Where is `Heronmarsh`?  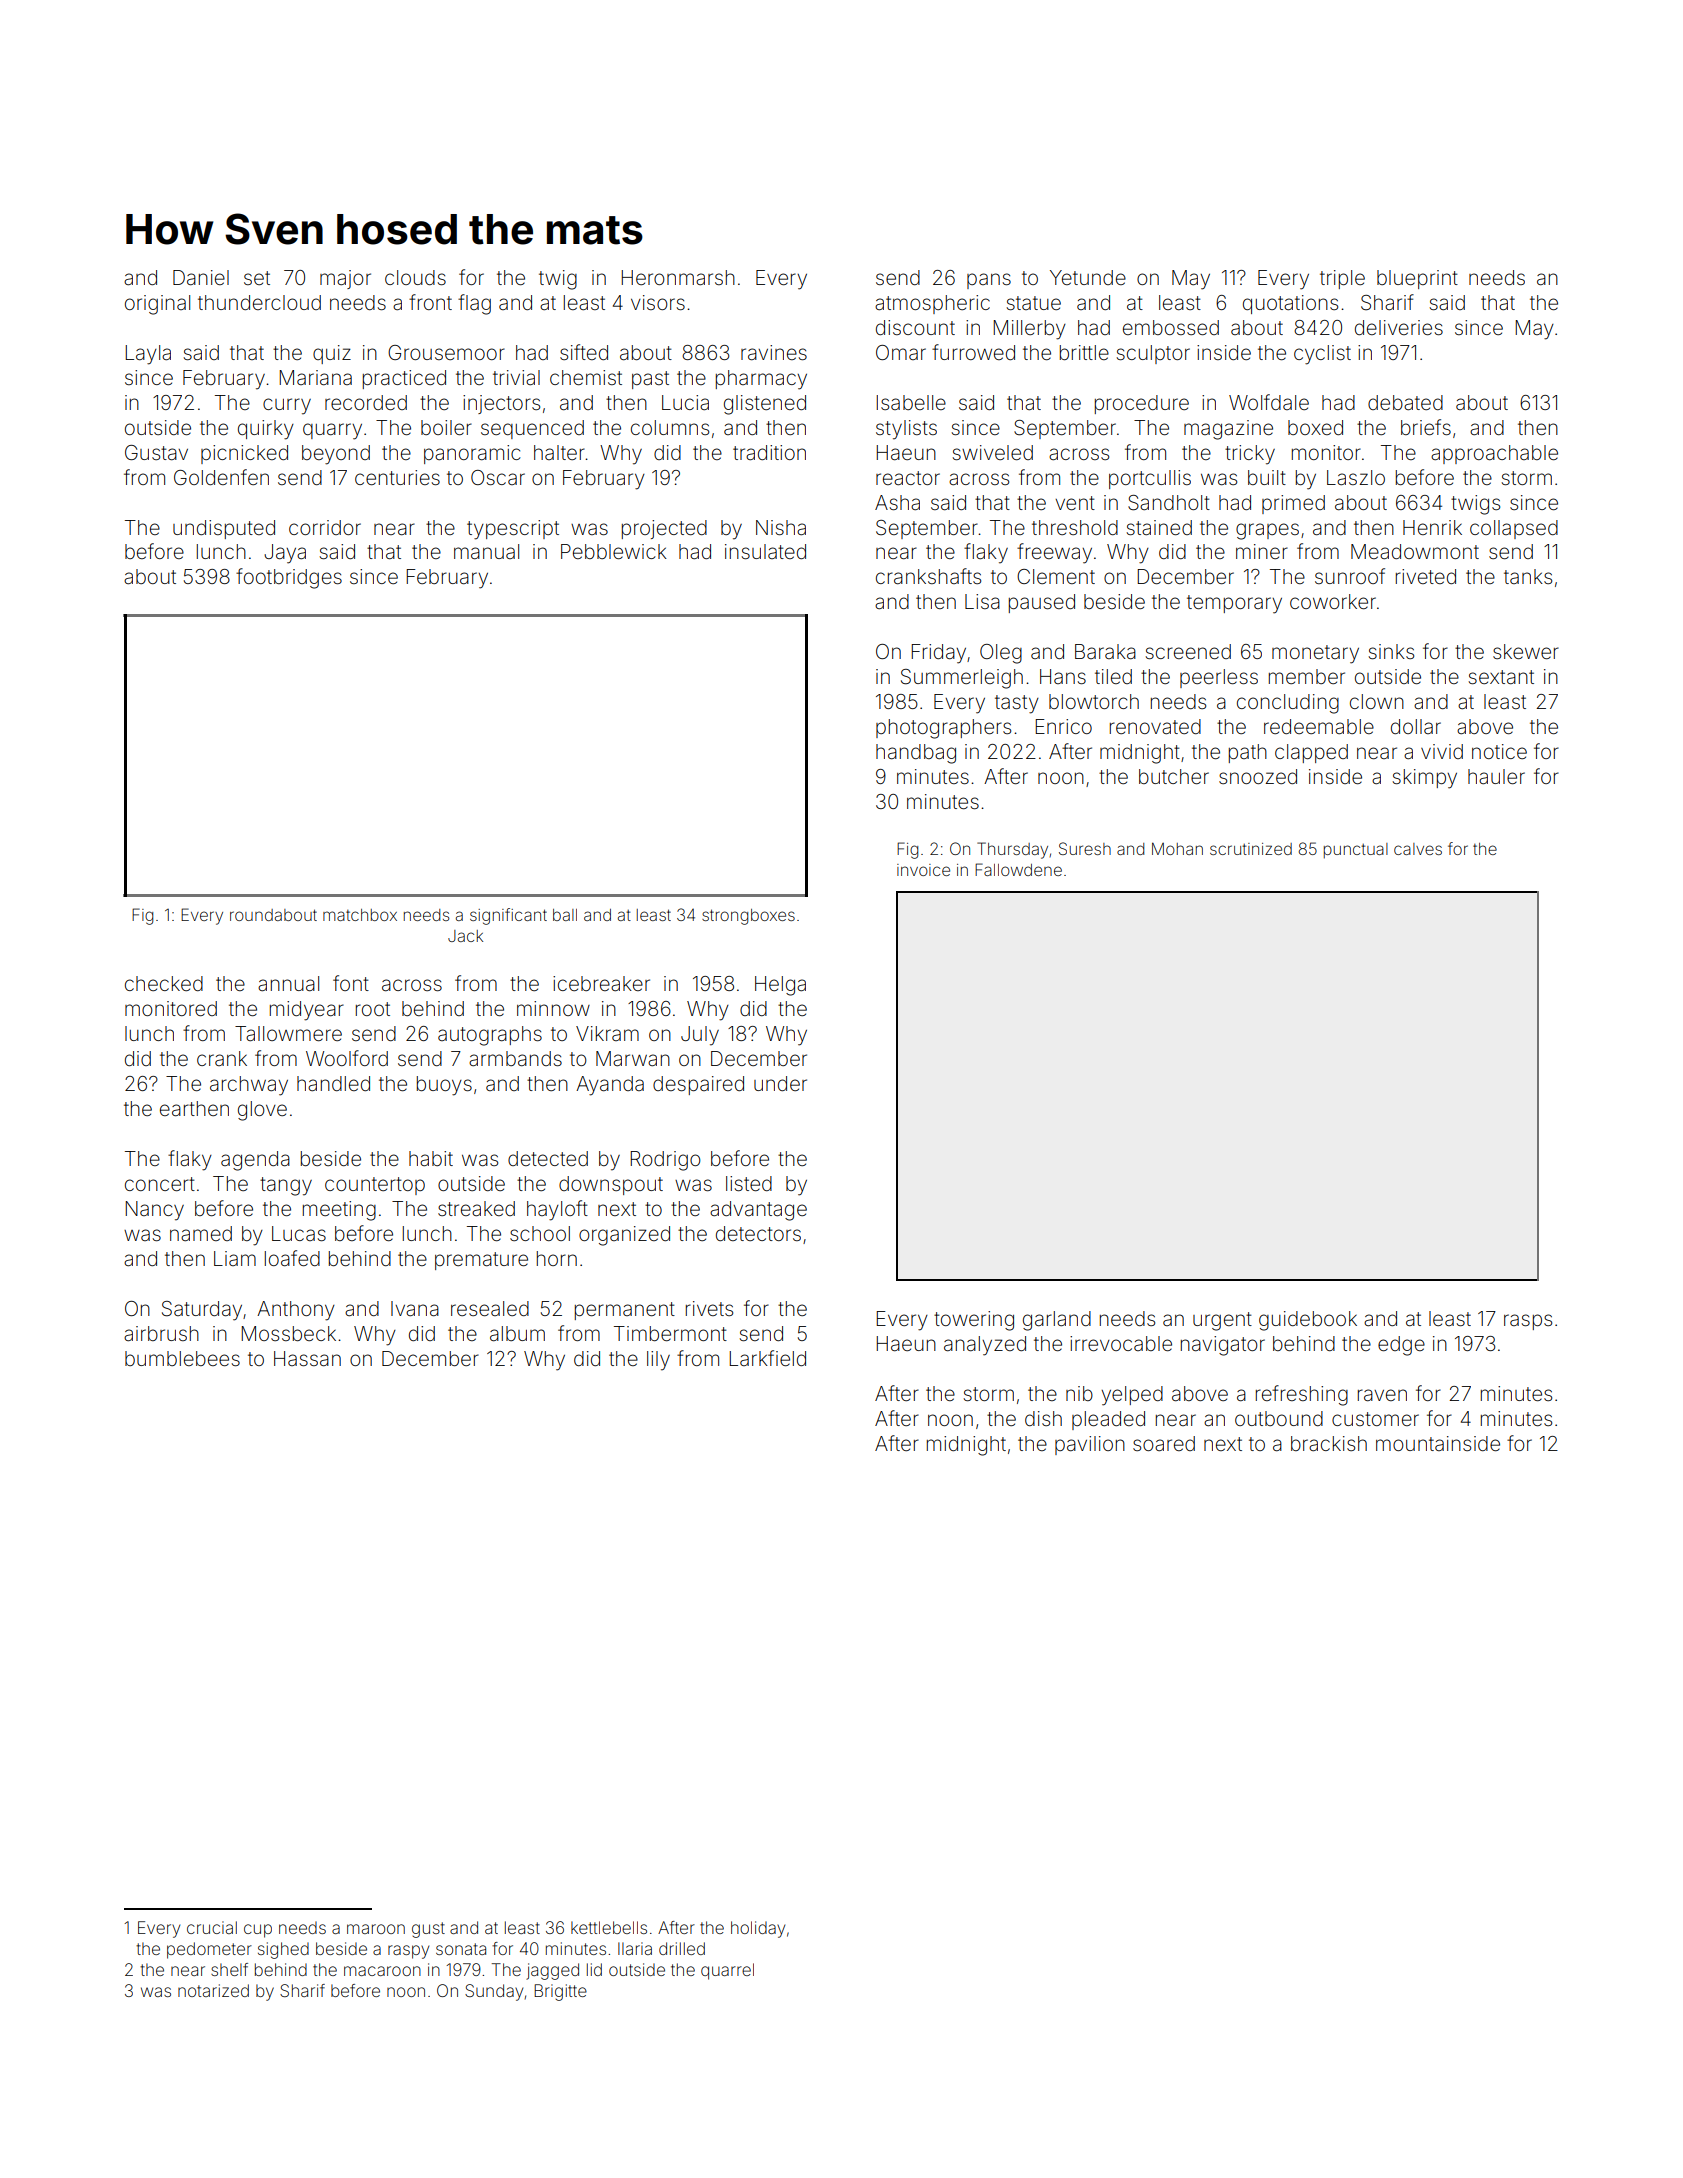
Heronmarsh is located at coordinates (678, 277).
